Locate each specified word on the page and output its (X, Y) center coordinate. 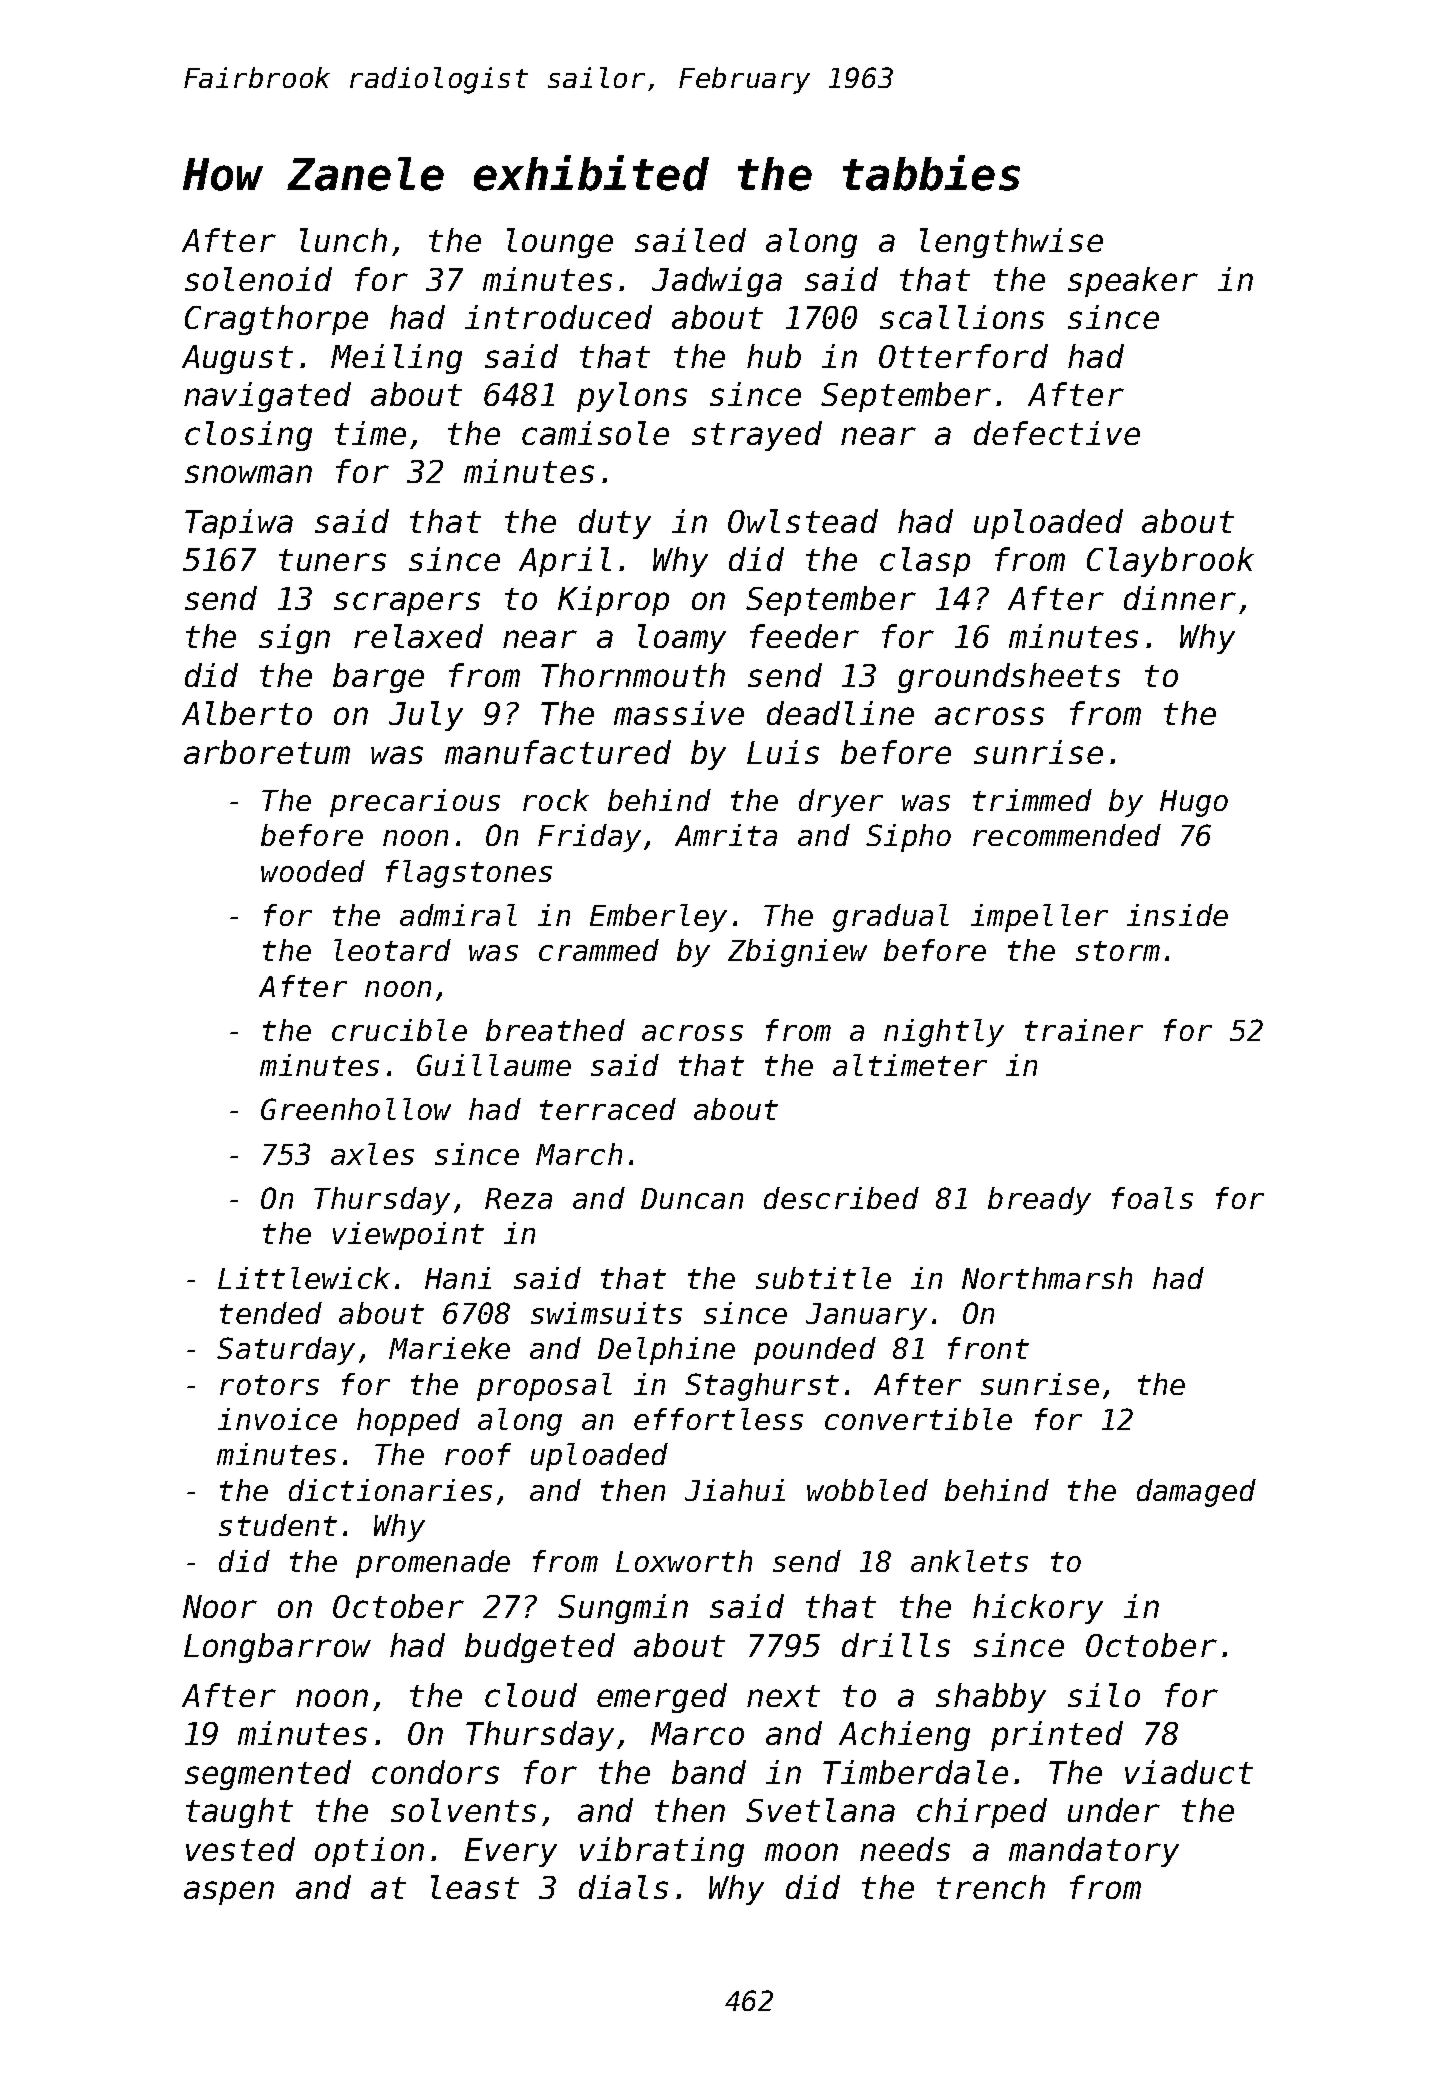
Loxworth (684, 1561)
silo (1104, 1695)
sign (294, 639)
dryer (841, 803)
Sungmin (623, 1609)
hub (774, 356)
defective (1057, 433)
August (237, 359)
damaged (1196, 1493)
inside (1177, 915)
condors (435, 1772)
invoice (277, 1419)
